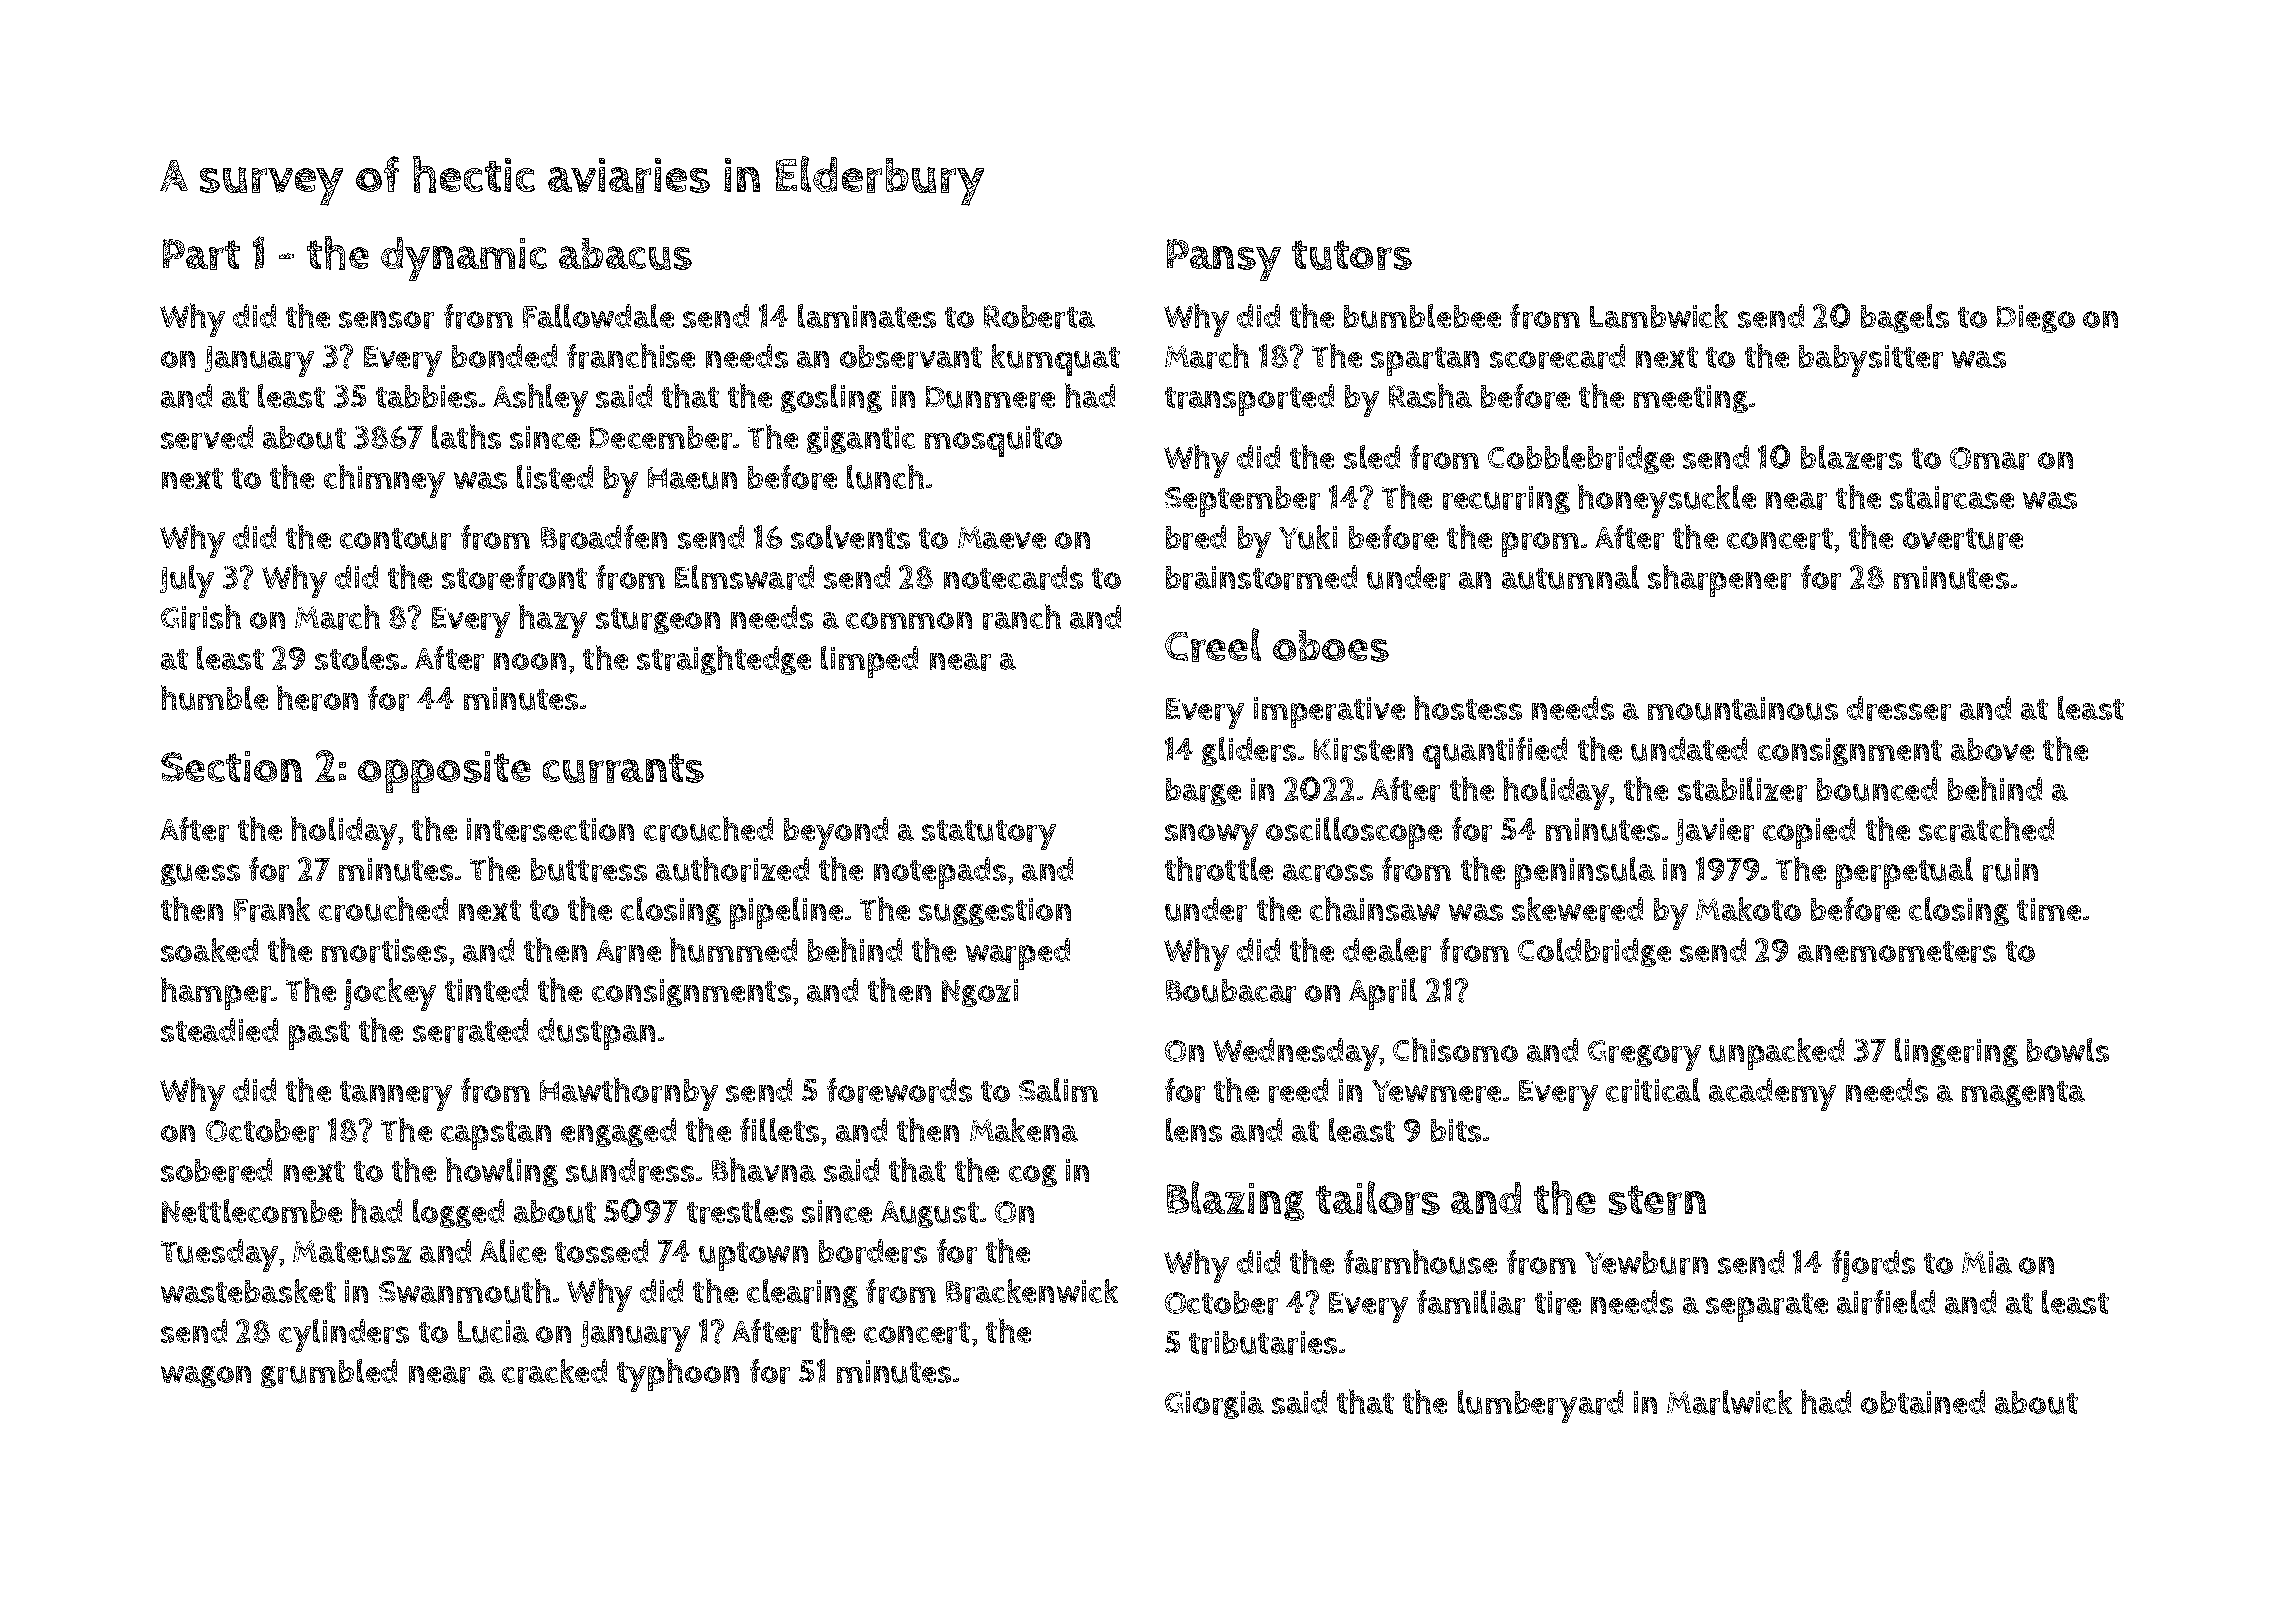  I want to click on Mateusz, so click(352, 1252).
